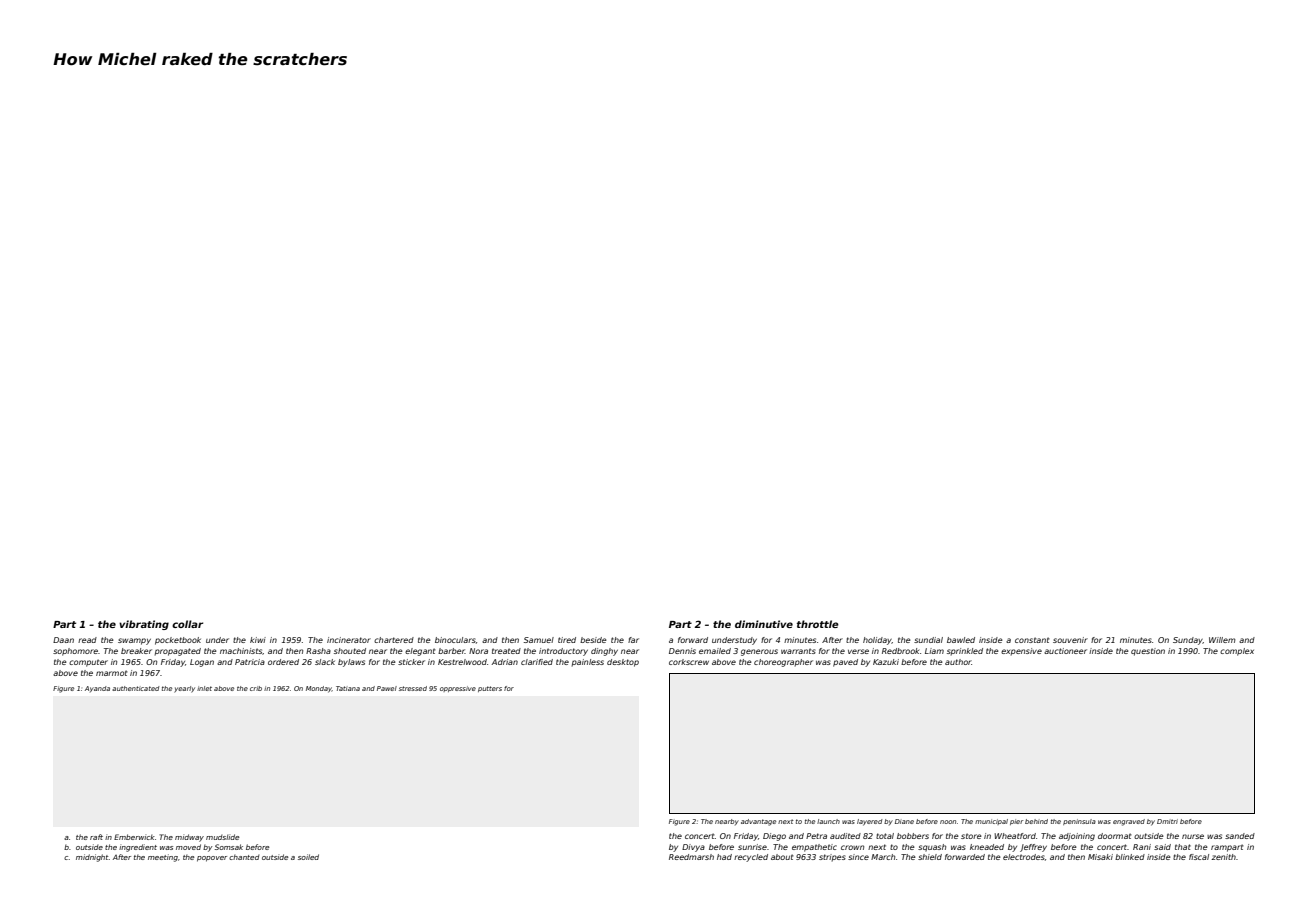 The height and width of the document is (924, 1308). I want to click on collar, so click(187, 624).
